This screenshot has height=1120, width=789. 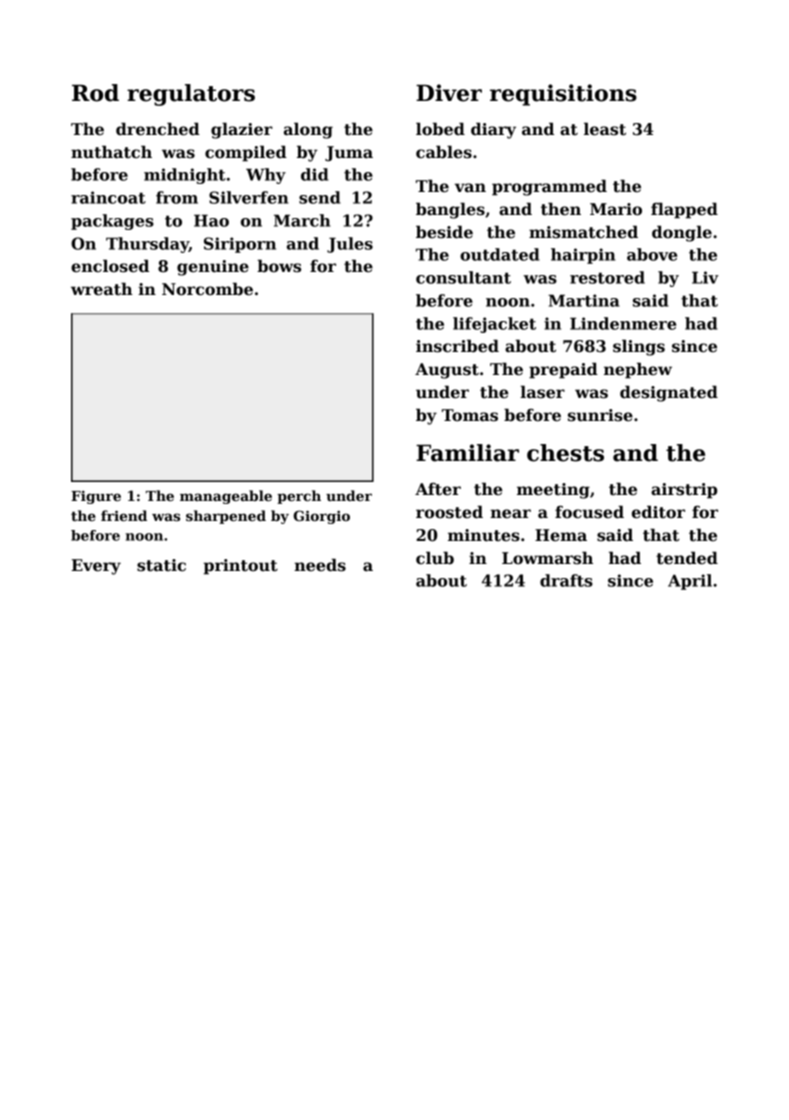 I want to click on manageable, so click(x=226, y=497).
